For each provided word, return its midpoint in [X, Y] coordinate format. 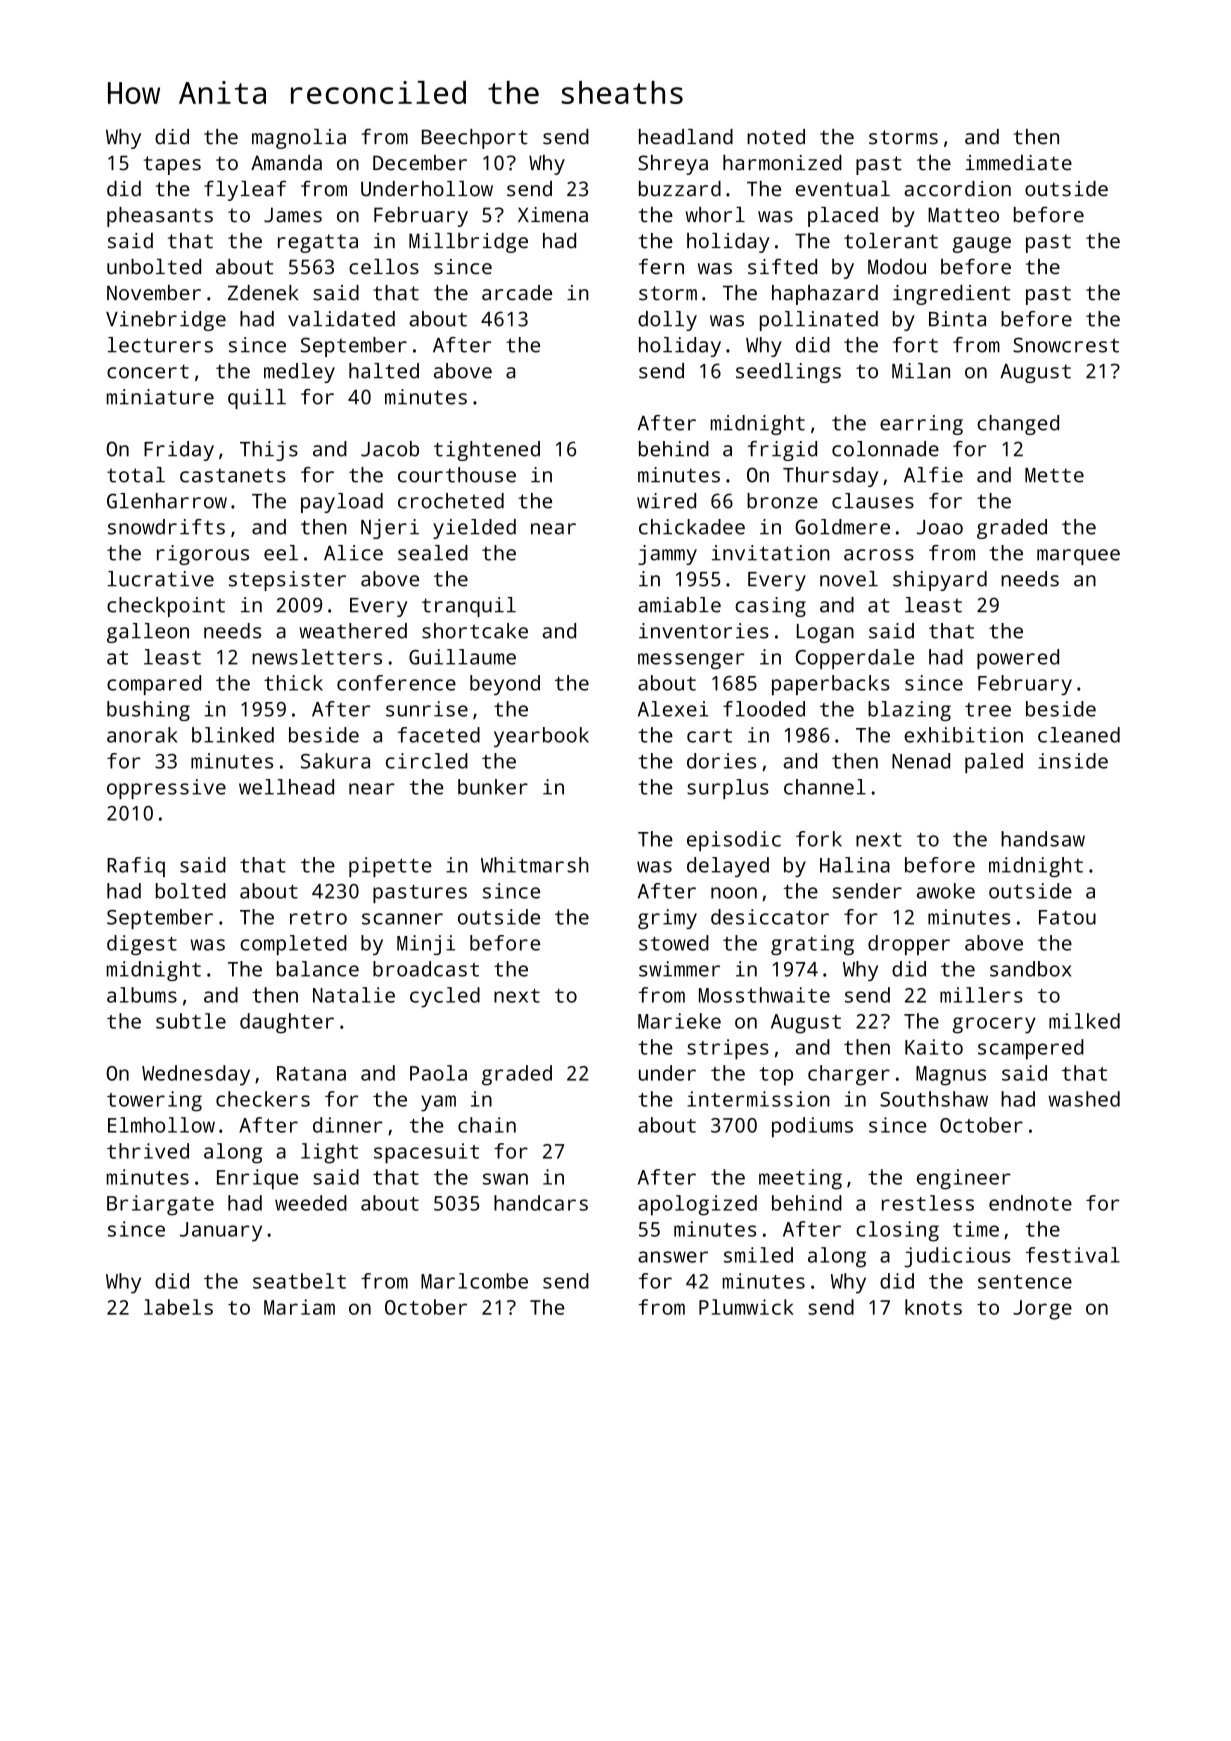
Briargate [160, 1205]
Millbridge [468, 243]
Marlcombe [474, 1281]
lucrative [160, 579]
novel [849, 579]
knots [933, 1307]
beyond [505, 685]
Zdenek [263, 293]
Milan [921, 371]
